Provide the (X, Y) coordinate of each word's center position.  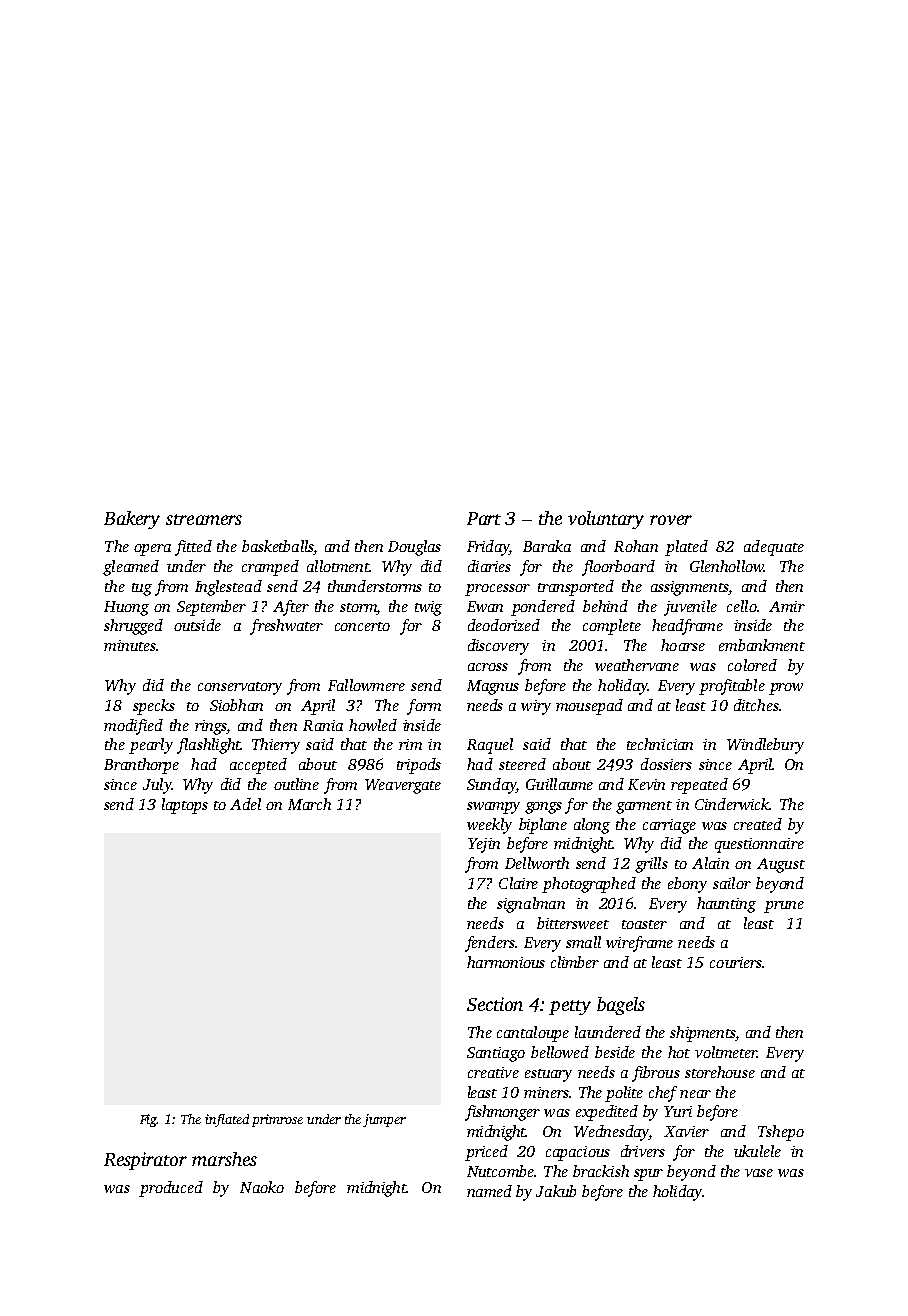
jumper (384, 1120)
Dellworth (537, 863)
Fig (148, 1120)
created (758, 824)
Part (484, 518)
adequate (774, 548)
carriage (669, 826)
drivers (643, 1151)
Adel (245, 804)
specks (154, 707)
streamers (204, 519)
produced (171, 1189)
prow (786, 689)
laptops (185, 806)
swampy (493, 808)
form (424, 707)
